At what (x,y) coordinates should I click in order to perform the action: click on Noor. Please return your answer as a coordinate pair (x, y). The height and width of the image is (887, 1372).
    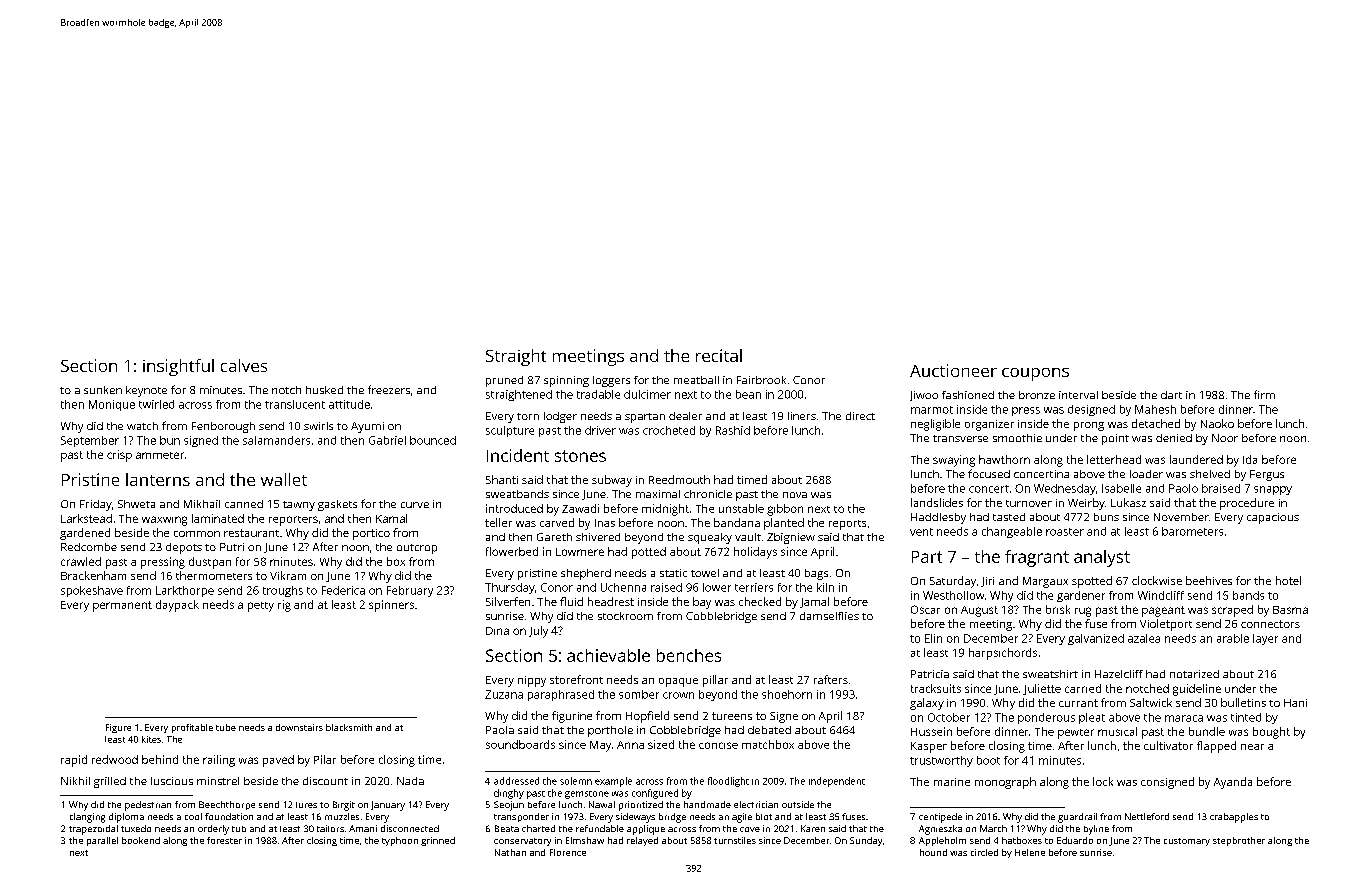
    Looking at the image, I should click on (1225, 438).
